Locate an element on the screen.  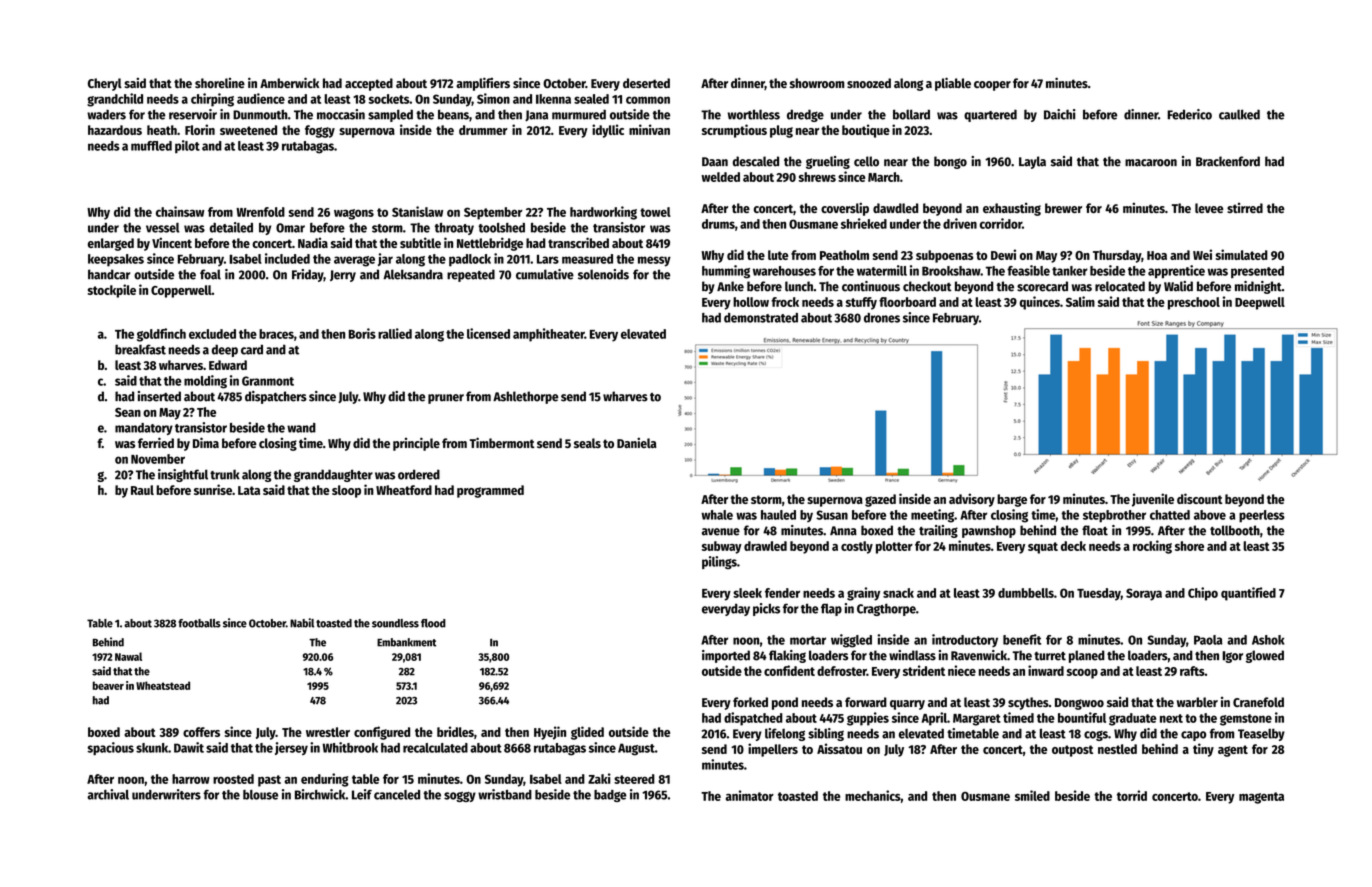
Whitbrook is located at coordinates (350, 747).
